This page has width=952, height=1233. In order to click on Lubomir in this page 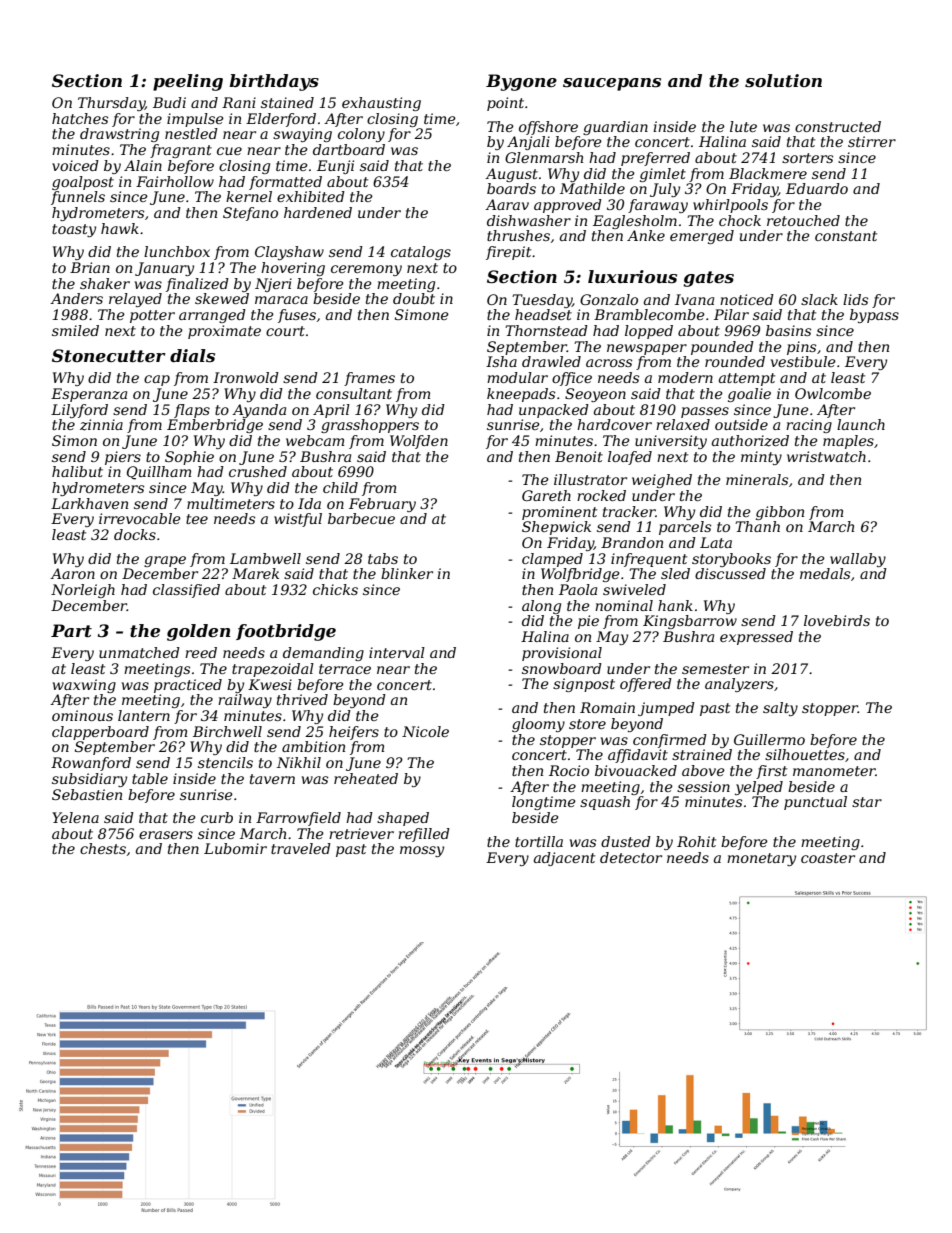, I will do `click(235, 848)`.
